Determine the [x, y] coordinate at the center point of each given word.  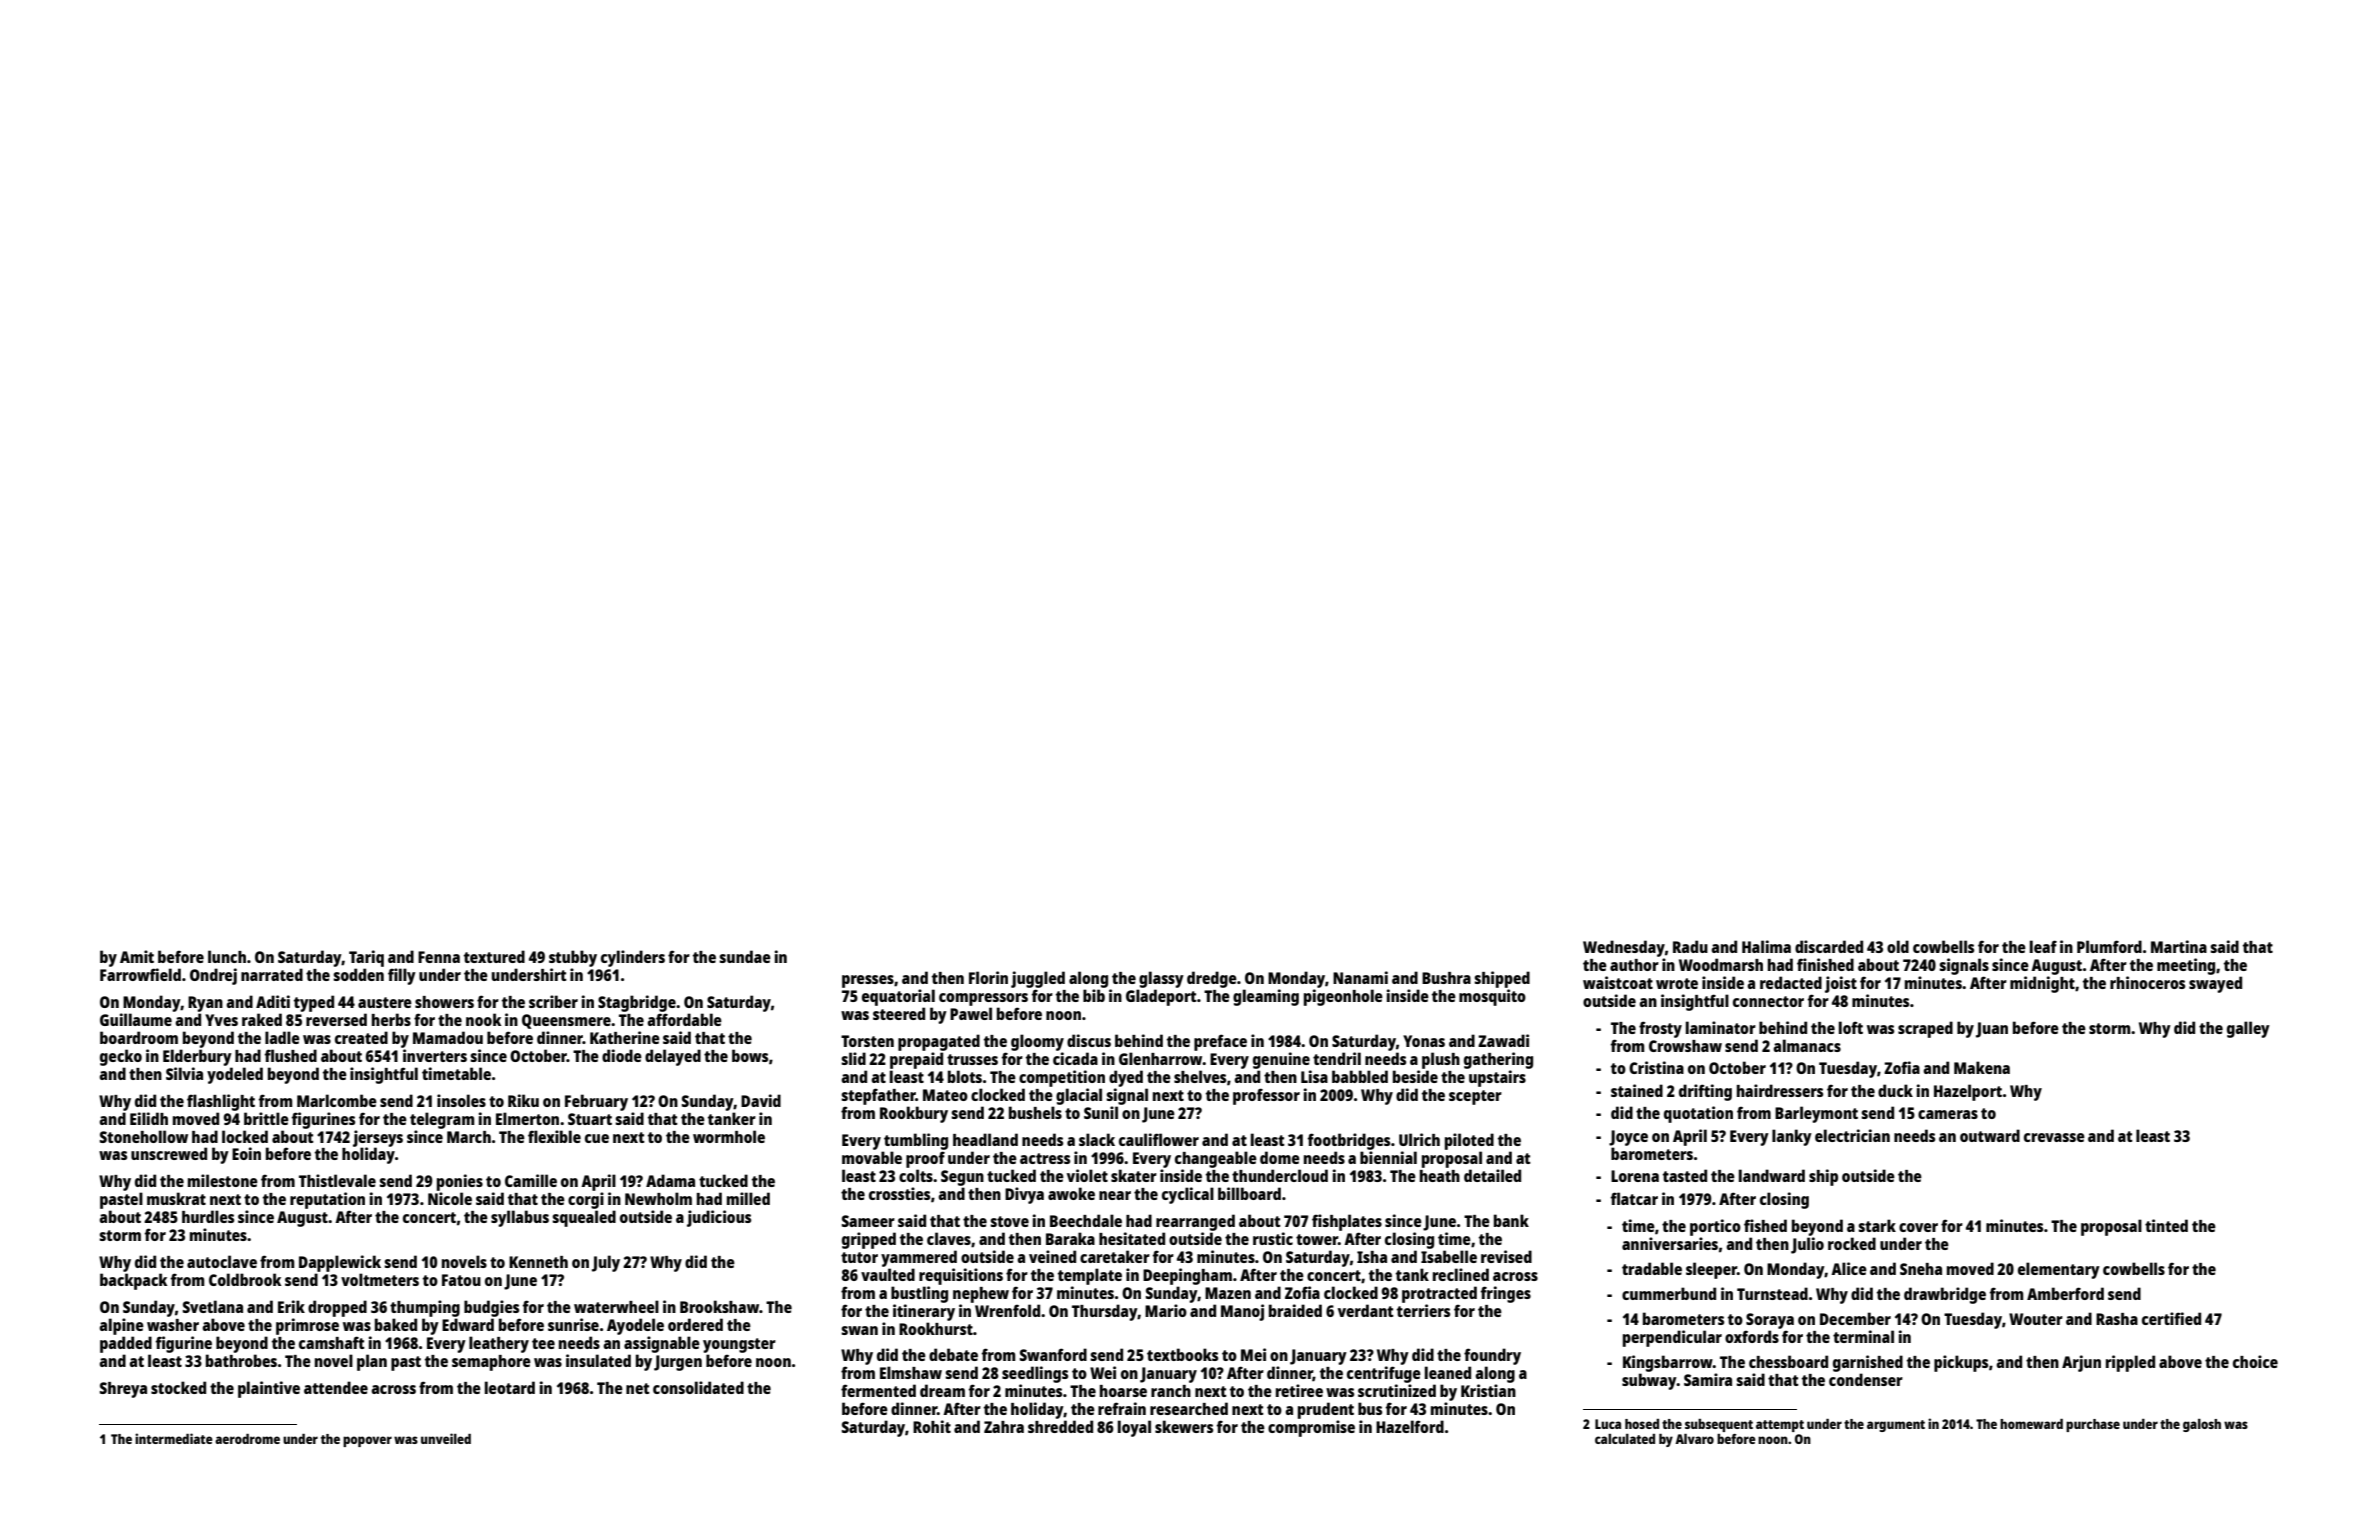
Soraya [1770, 1321]
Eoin [246, 1153]
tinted [2166, 1225]
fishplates [1347, 1222]
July [606, 1263]
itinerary [924, 1312]
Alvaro [1694, 1439]
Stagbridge [637, 1003]
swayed [2215, 984]
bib [1094, 995]
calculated [1625, 1439]
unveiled [446, 1438]
